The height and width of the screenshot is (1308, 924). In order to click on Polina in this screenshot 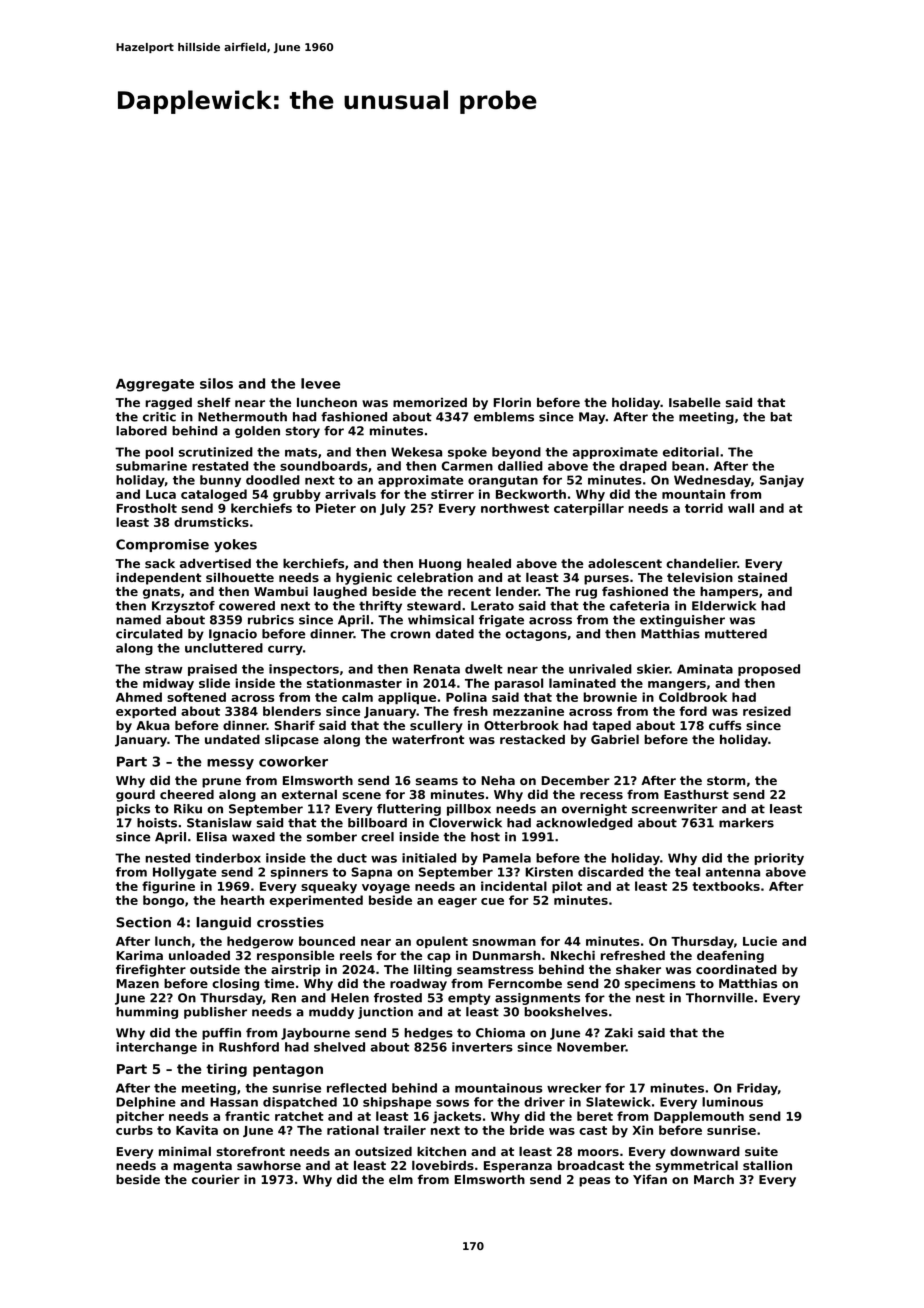, I will do `click(466, 697)`.
